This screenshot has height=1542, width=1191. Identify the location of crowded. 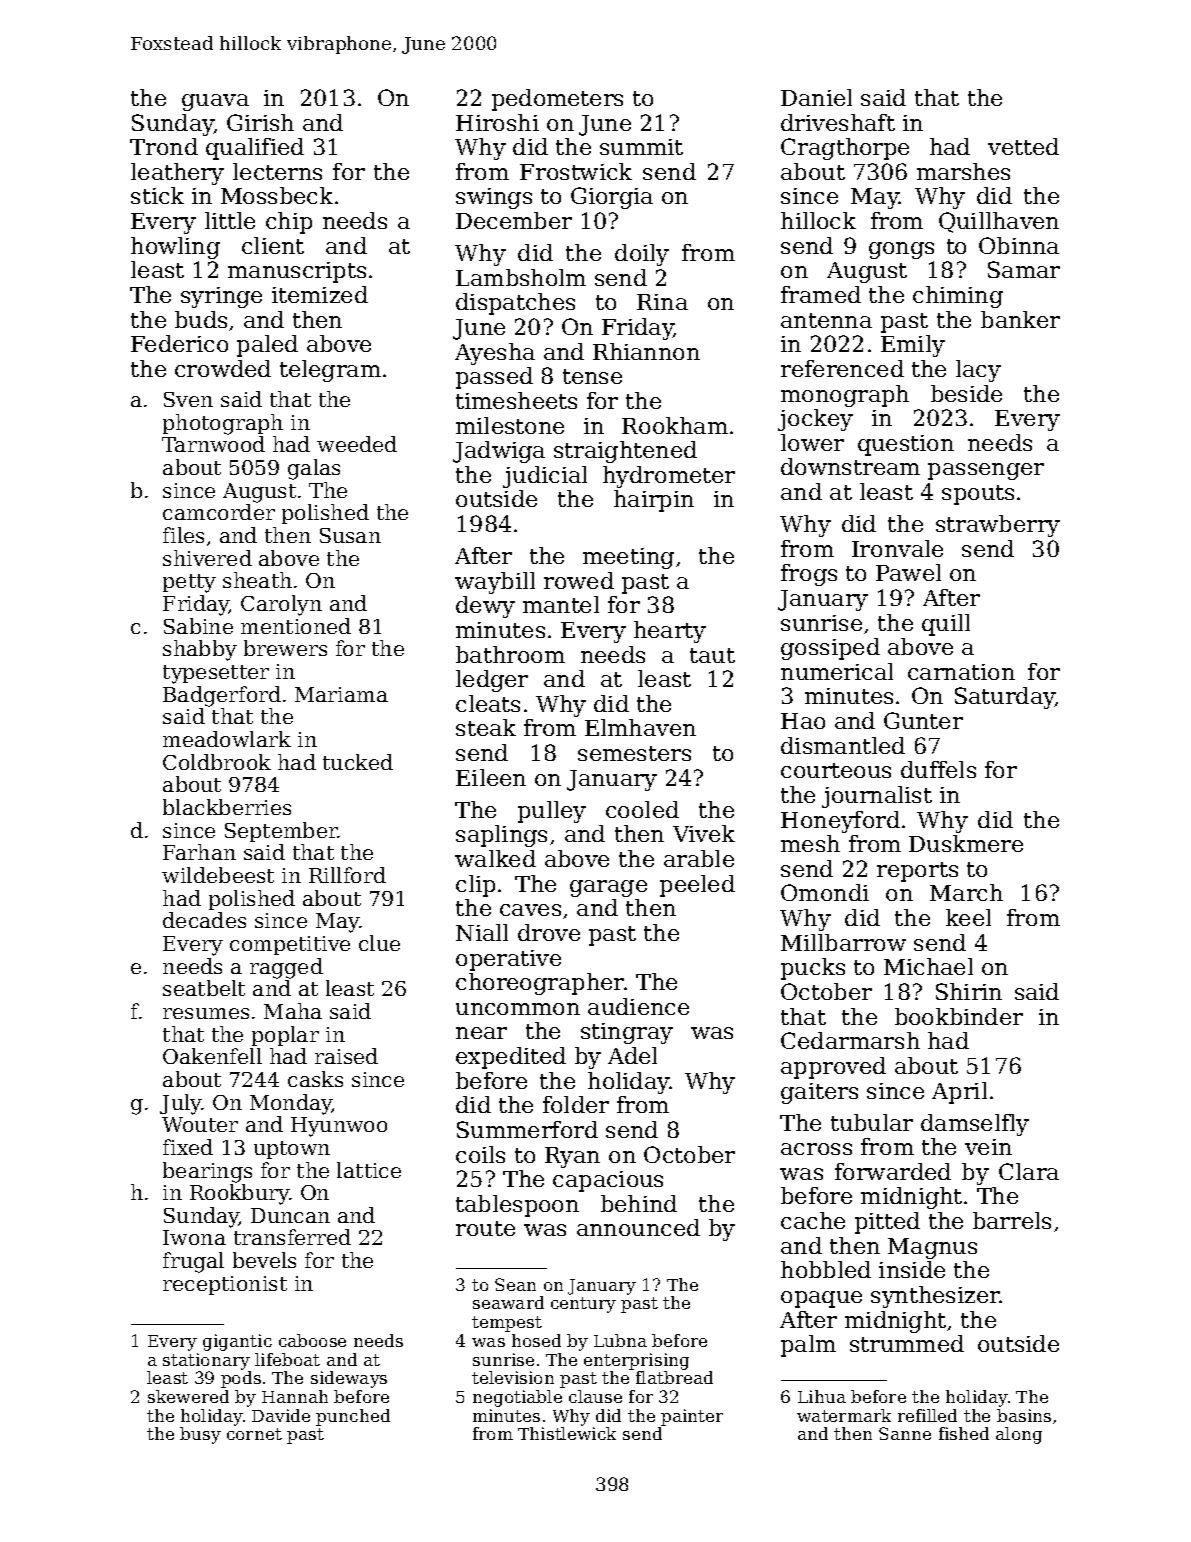
(223, 368).
